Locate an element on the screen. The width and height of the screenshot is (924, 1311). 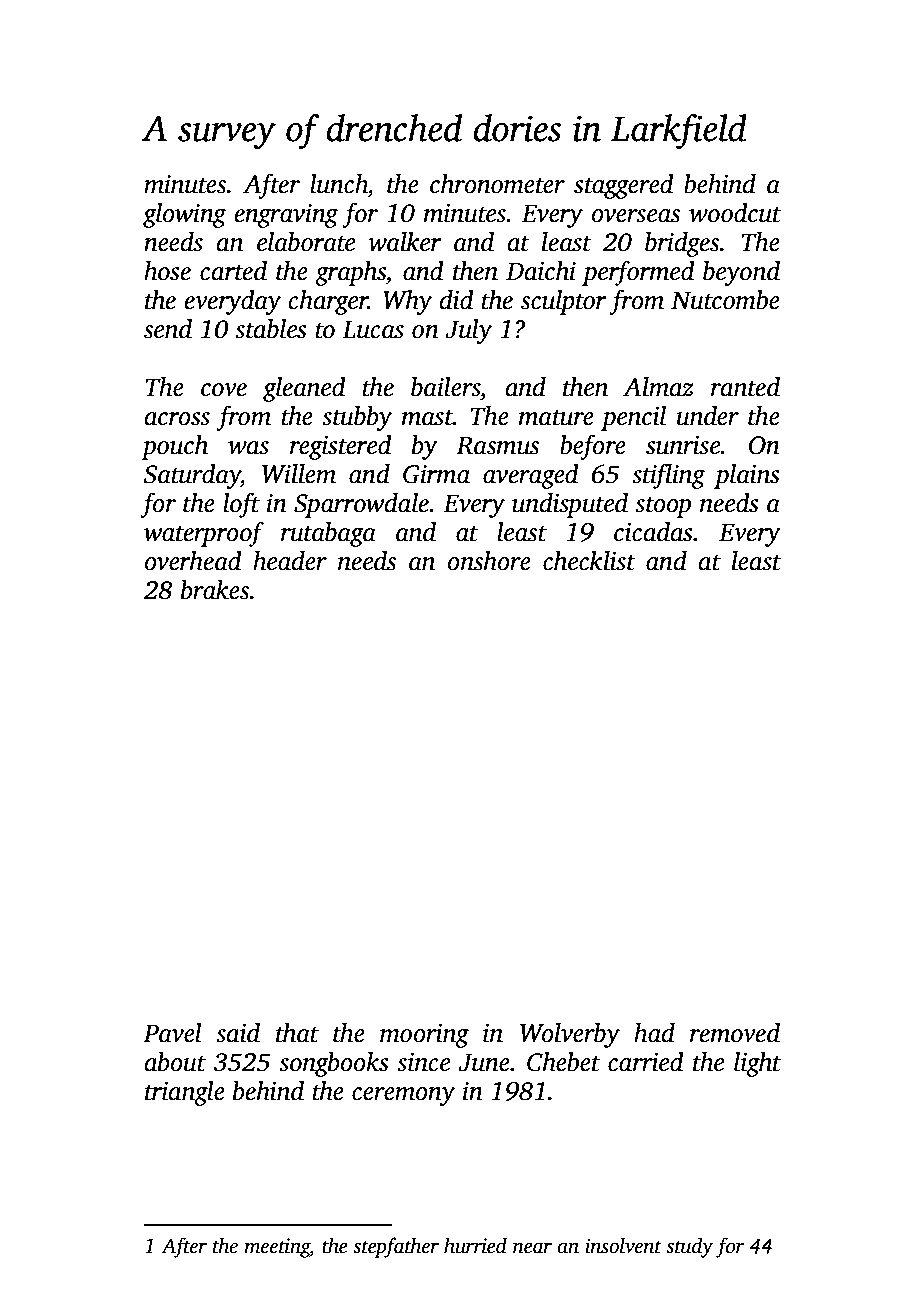
bridges is located at coordinates (682, 244).
